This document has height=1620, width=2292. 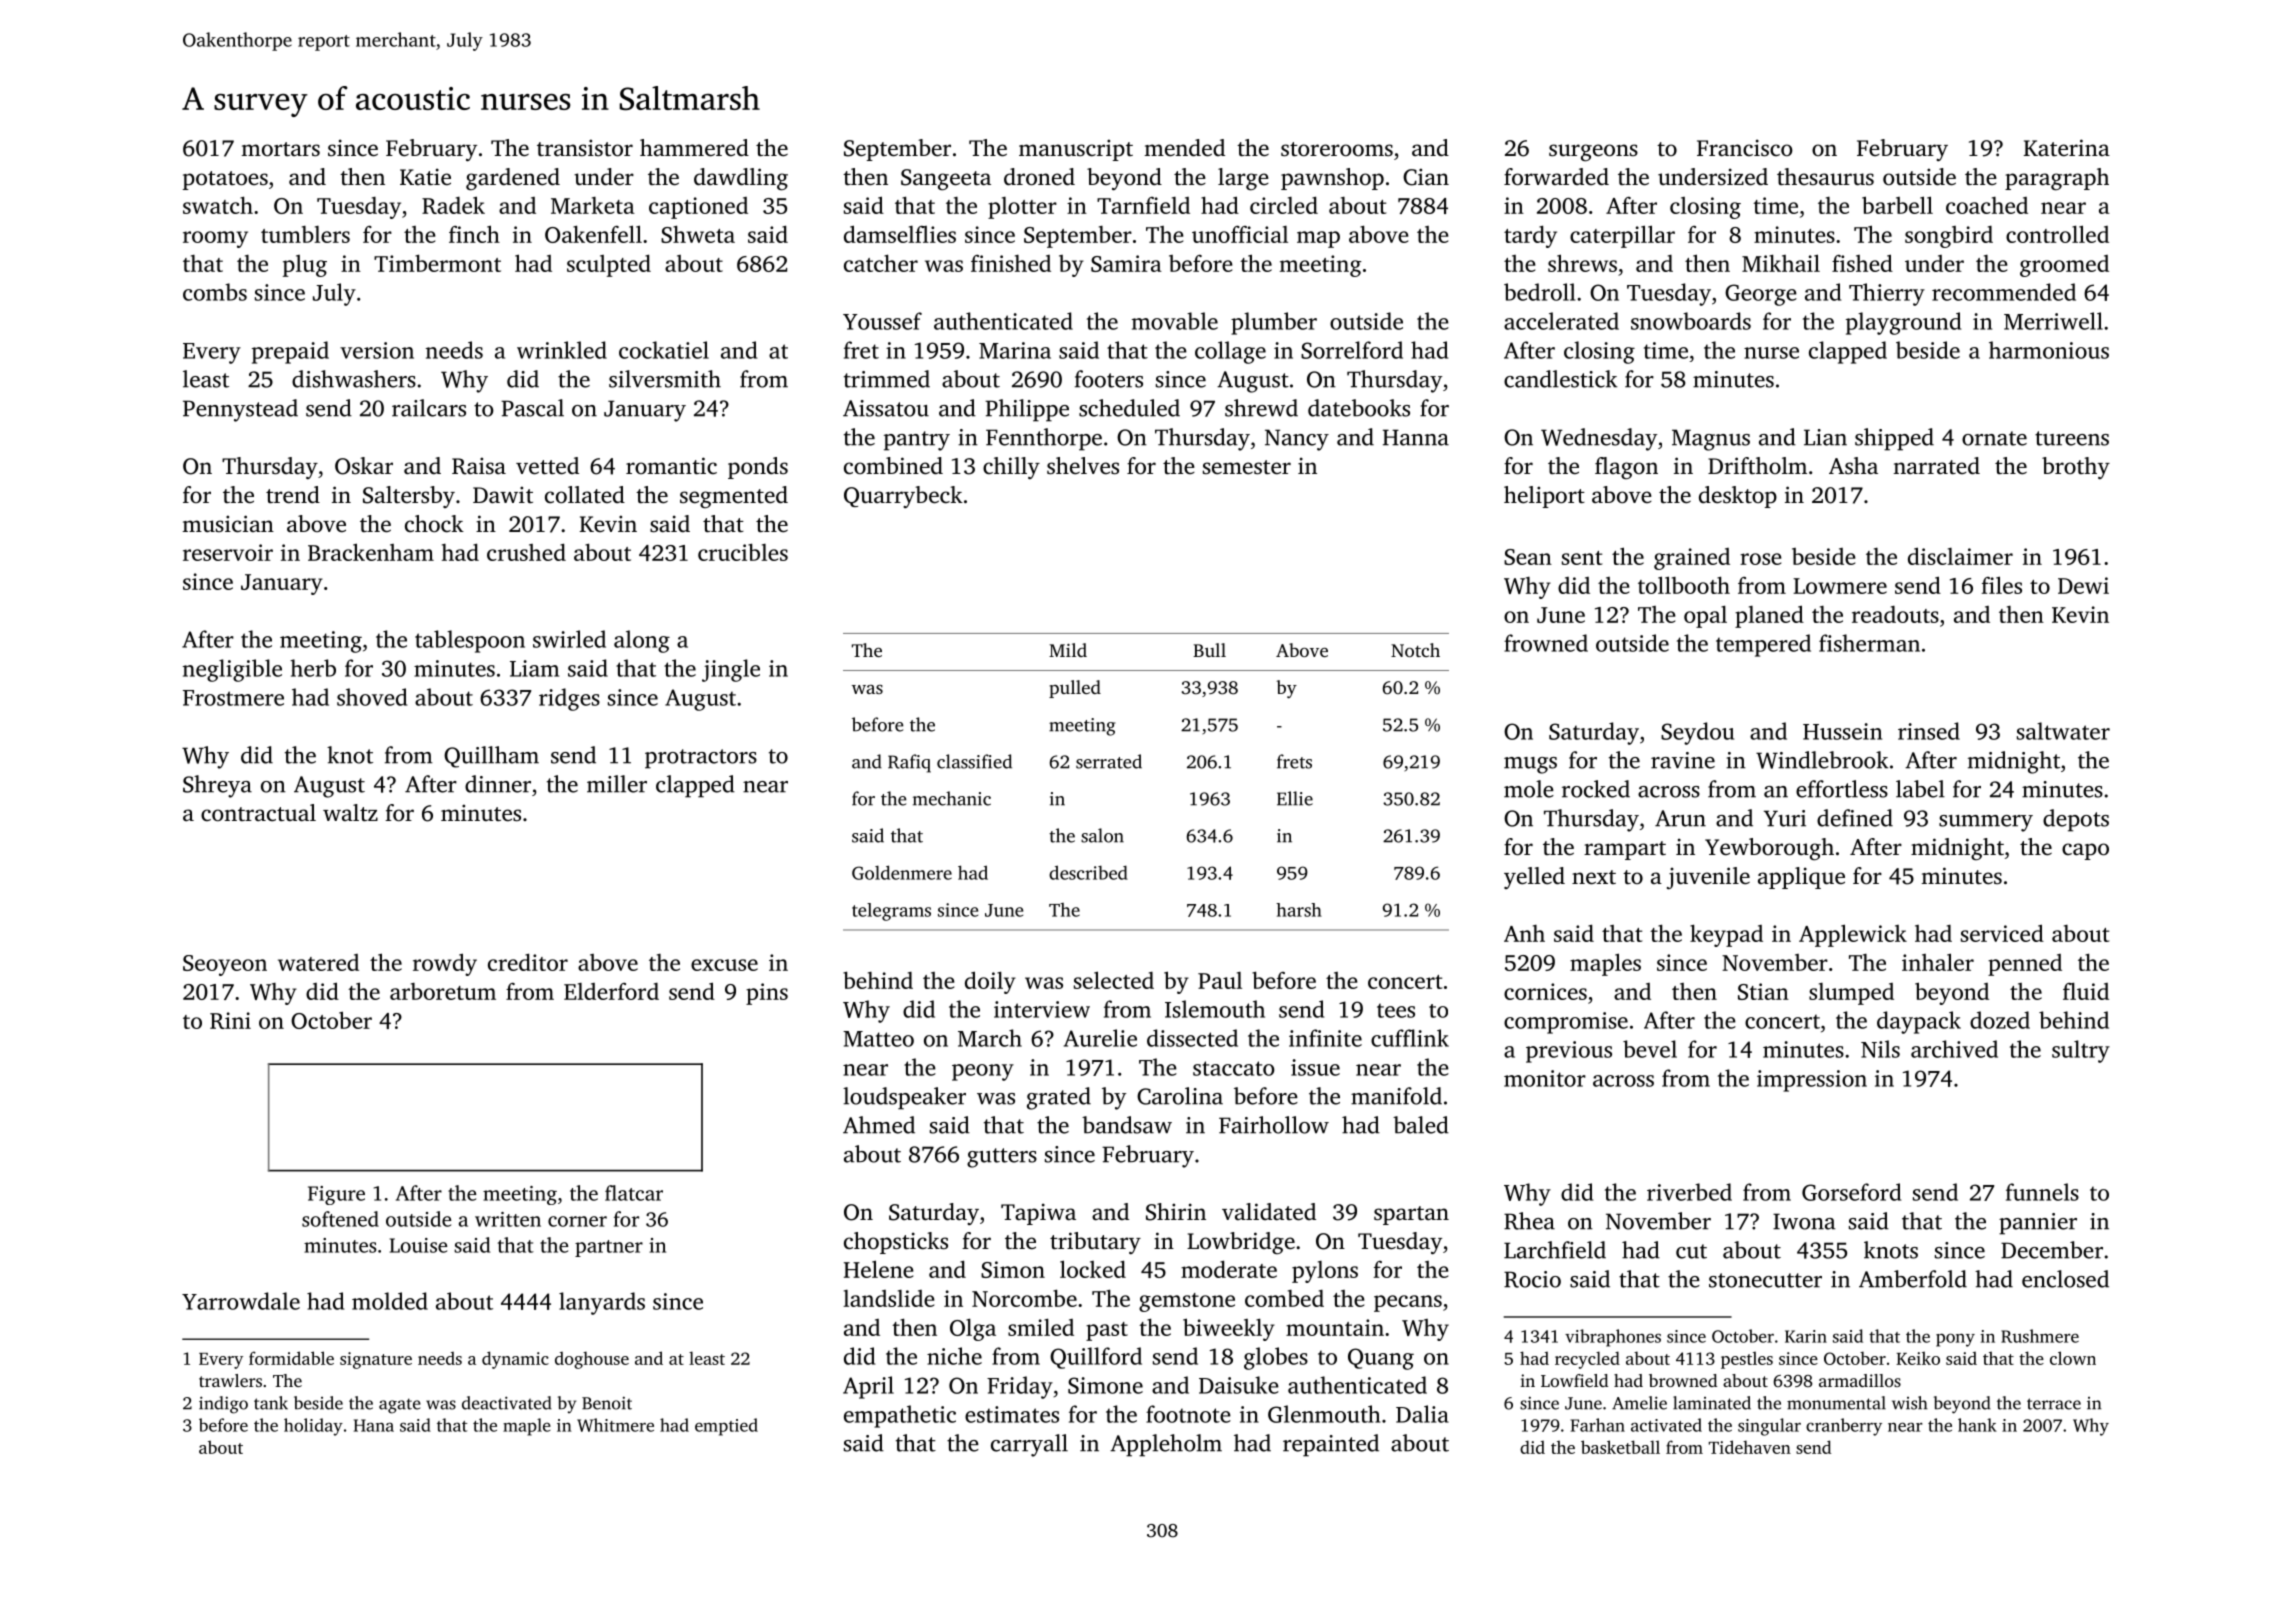 I want to click on pecans, so click(x=1408, y=1303).
